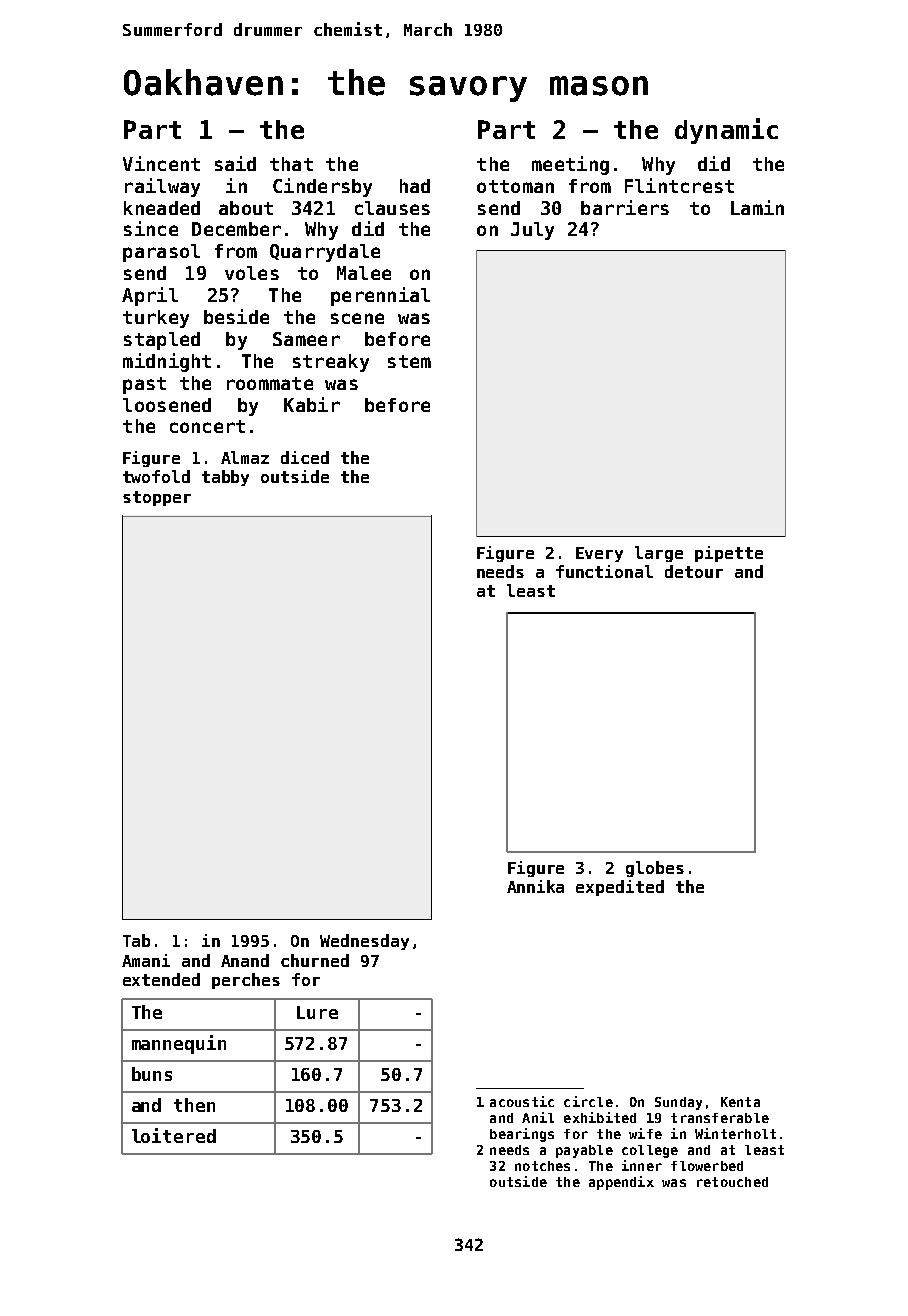 The height and width of the screenshot is (1316, 908). Describe the element at coordinates (415, 186) in the screenshot. I see `had` at that location.
